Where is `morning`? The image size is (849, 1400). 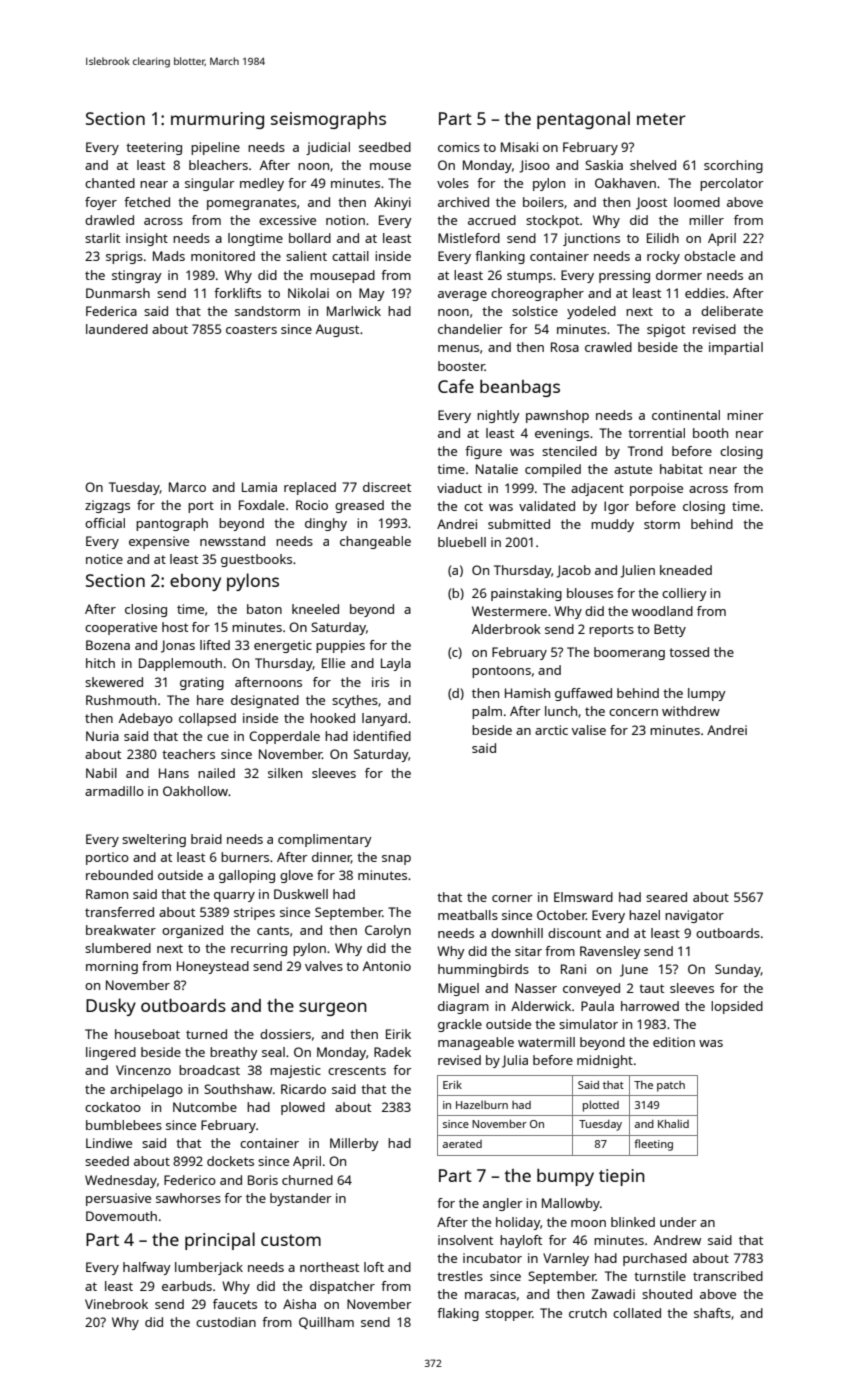 morning is located at coordinates (112, 967).
